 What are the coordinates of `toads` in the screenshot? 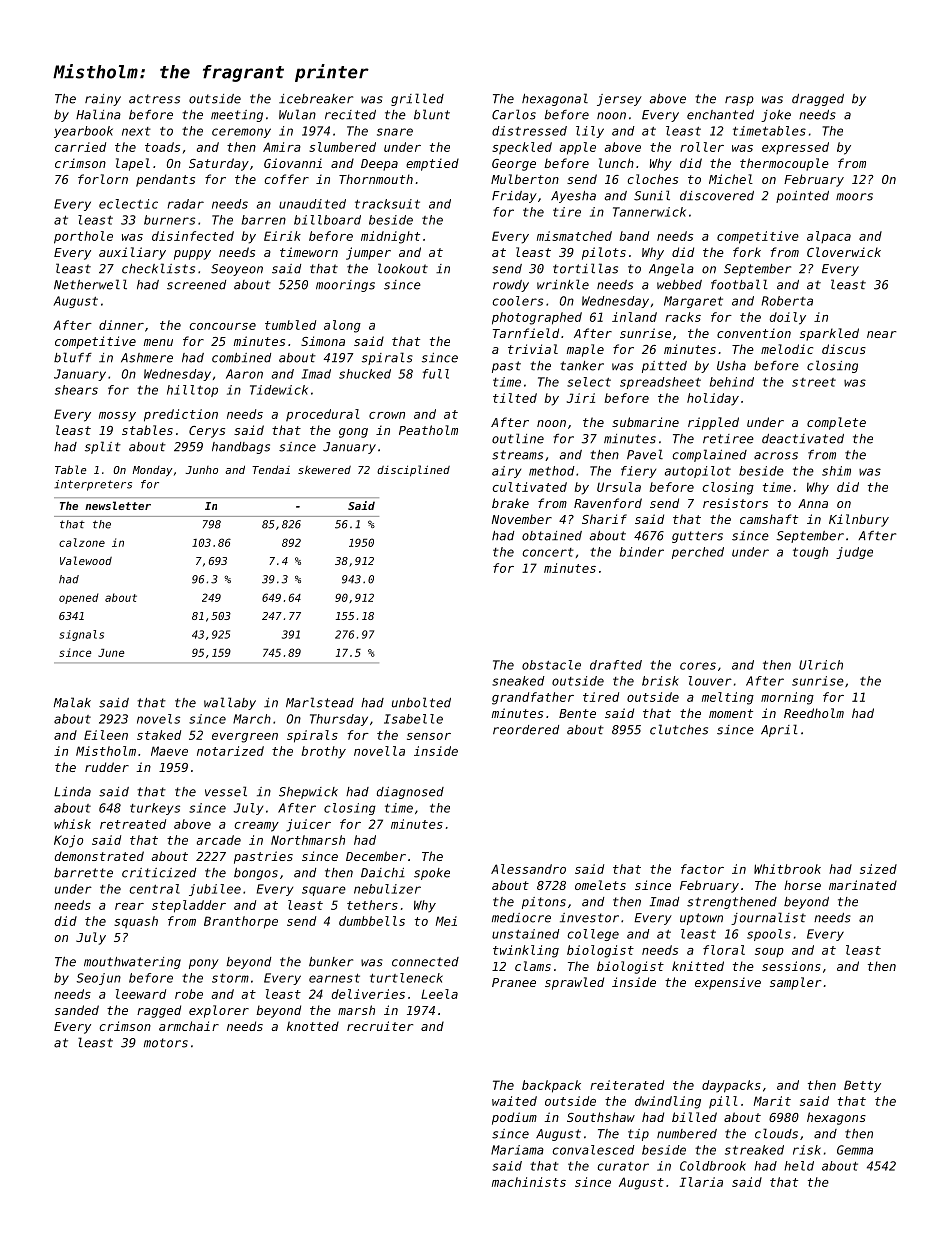 It's located at (162, 147).
